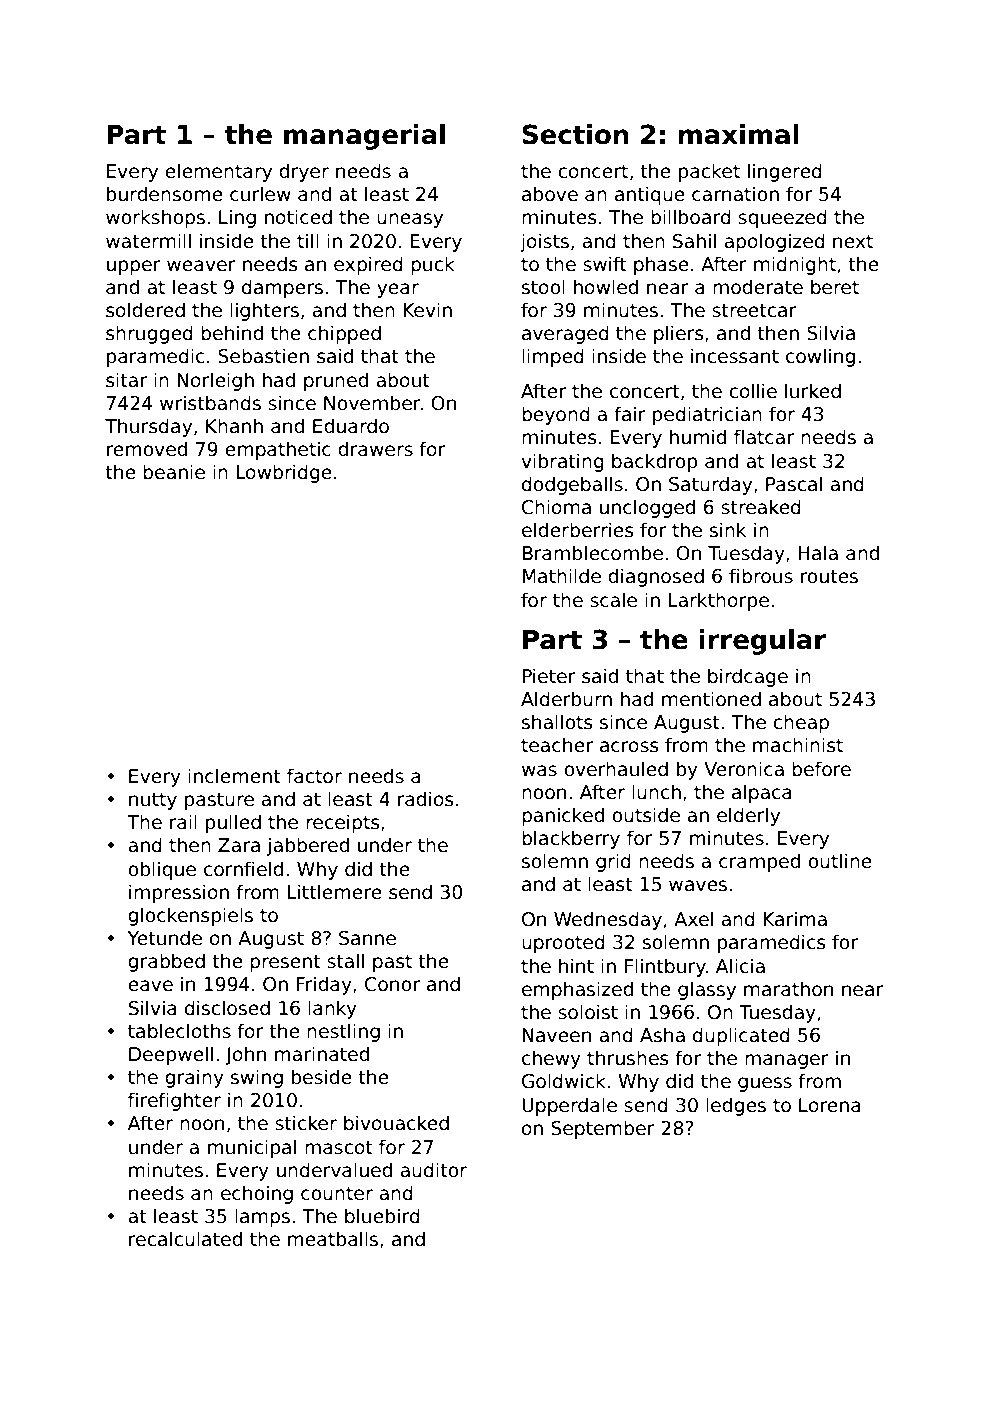 The image size is (989, 1405). I want to click on Yetunde, so click(165, 938).
